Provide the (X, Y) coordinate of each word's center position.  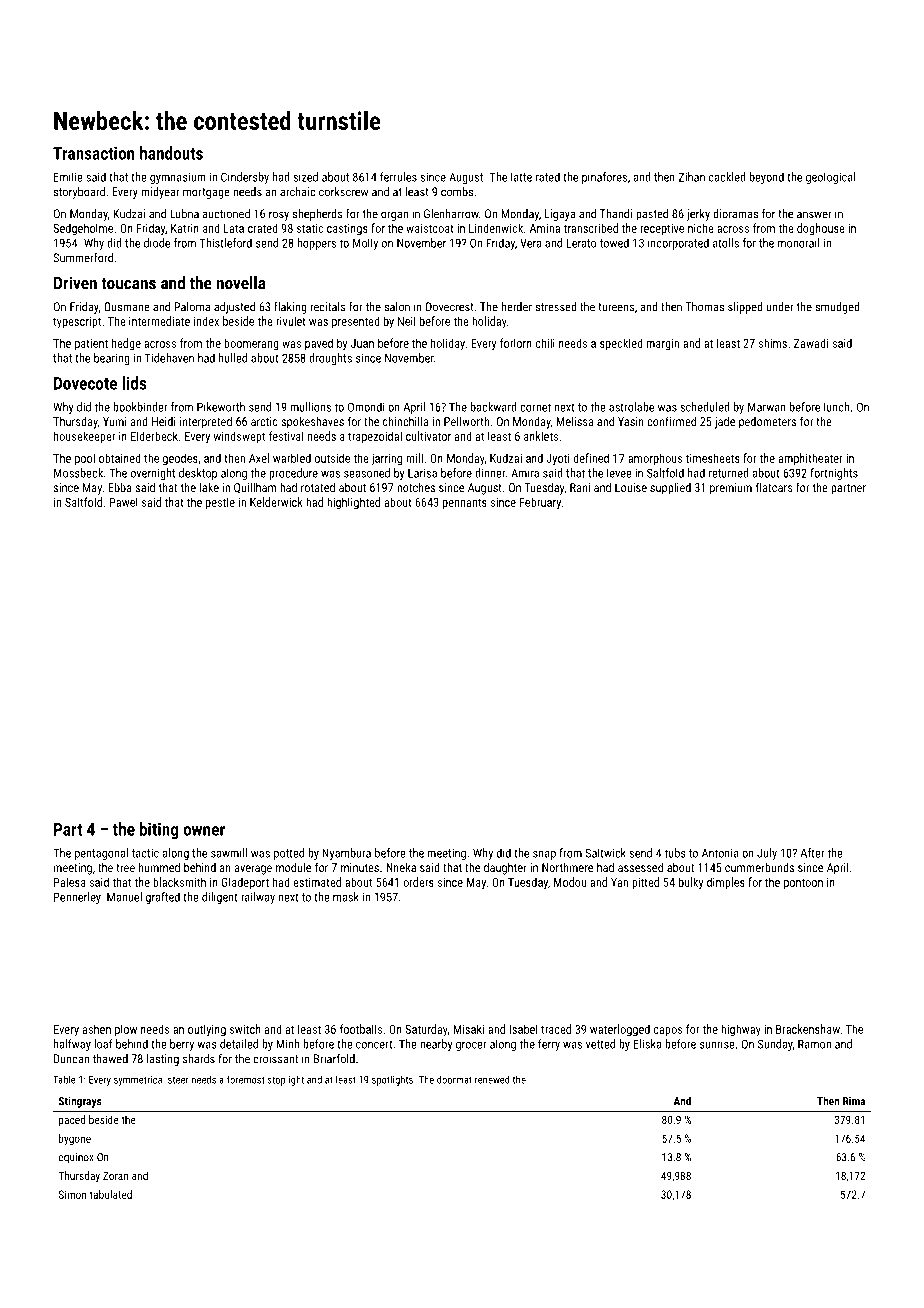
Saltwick (605, 853)
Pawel (124, 502)
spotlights (392, 1080)
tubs (675, 853)
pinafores (604, 178)
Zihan (692, 177)
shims (773, 343)
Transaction (93, 153)
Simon (72, 1194)
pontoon (803, 884)
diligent (220, 898)
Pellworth (466, 421)
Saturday (426, 1030)
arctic (264, 421)
